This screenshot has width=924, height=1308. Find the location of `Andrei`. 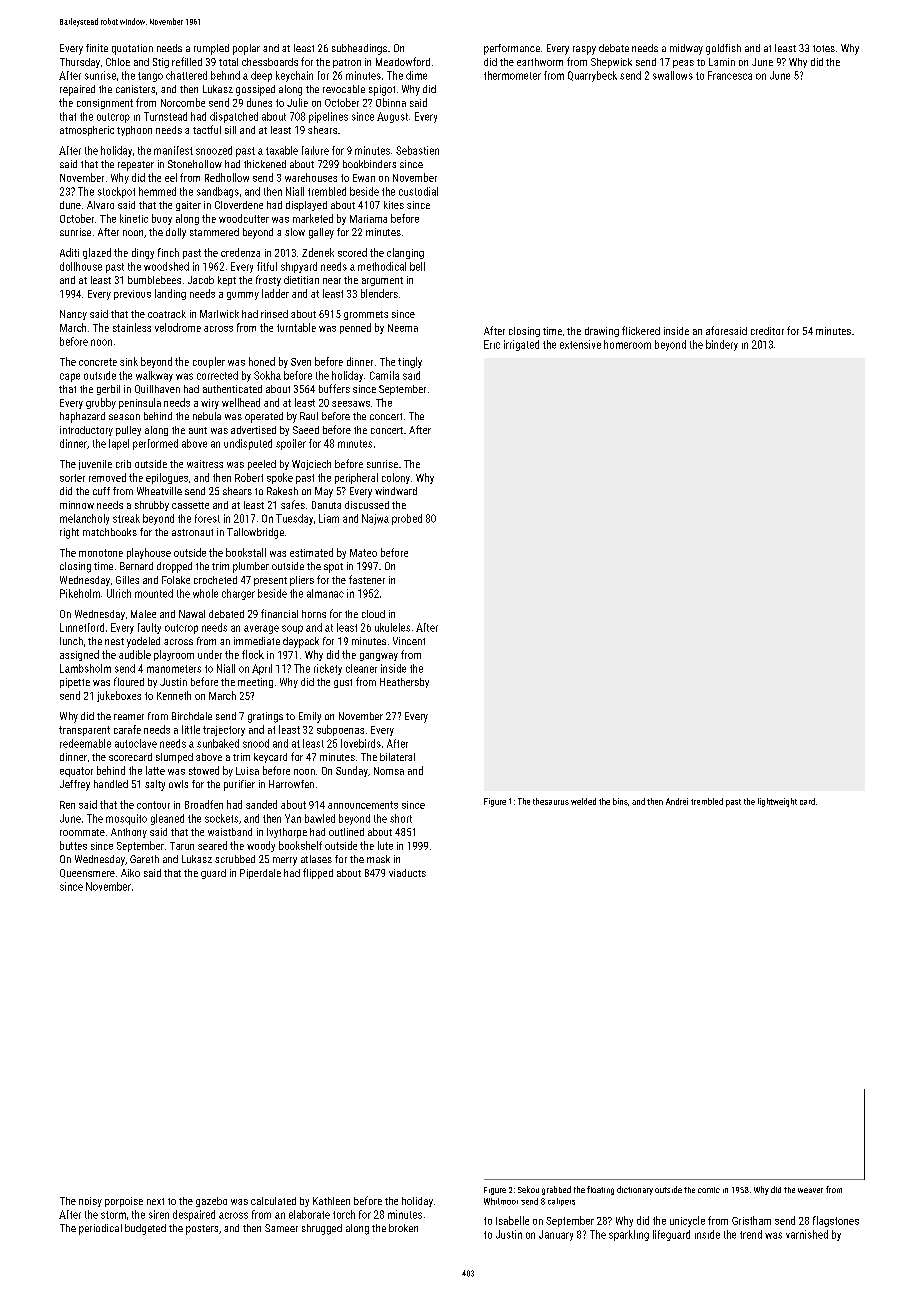

Andrei is located at coordinates (677, 801).
